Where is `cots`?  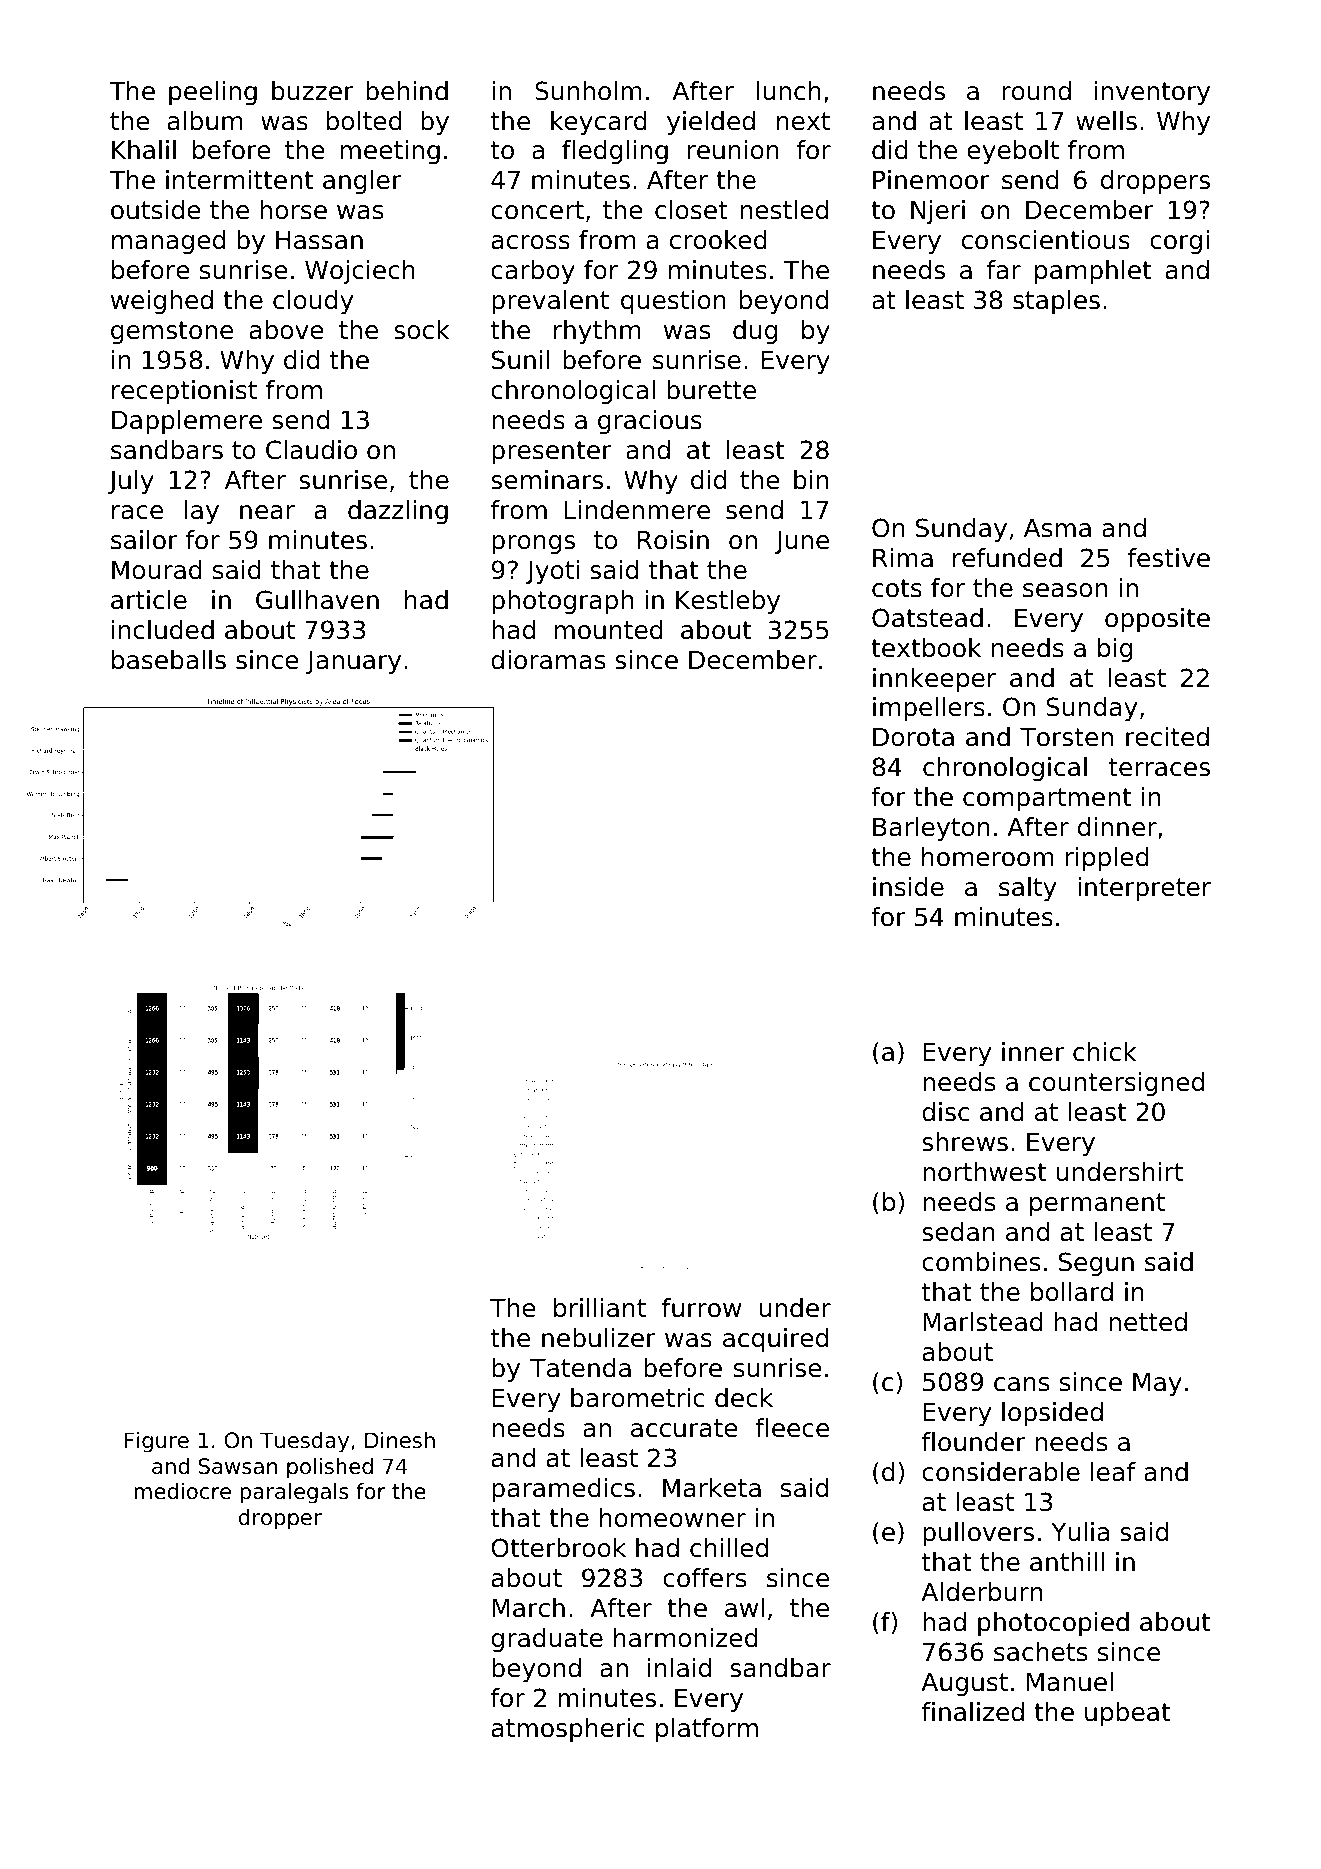
cots is located at coordinates (897, 588).
